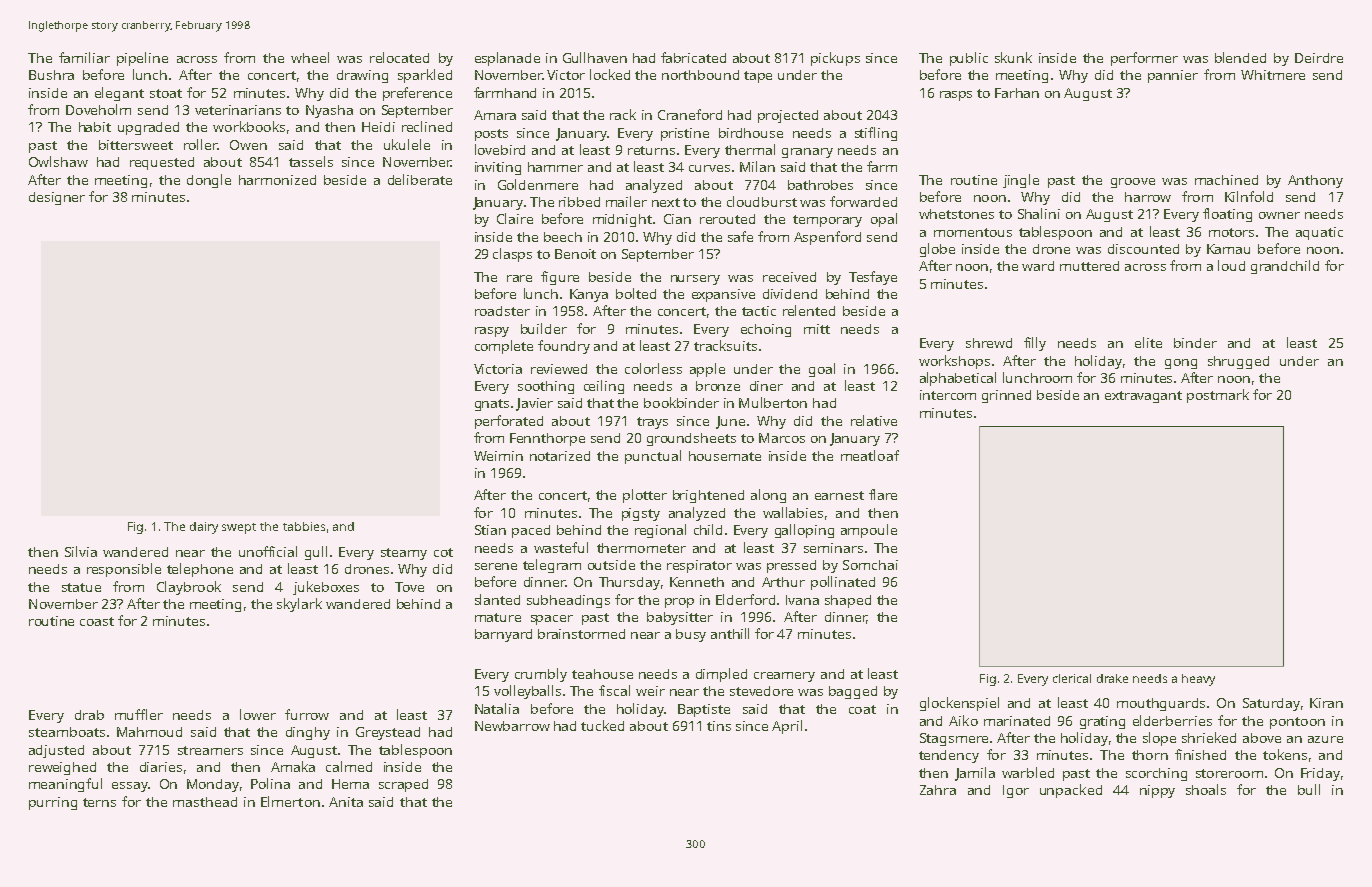 The width and height of the screenshot is (1372, 887). I want to click on heavy, so click(1198, 680).
